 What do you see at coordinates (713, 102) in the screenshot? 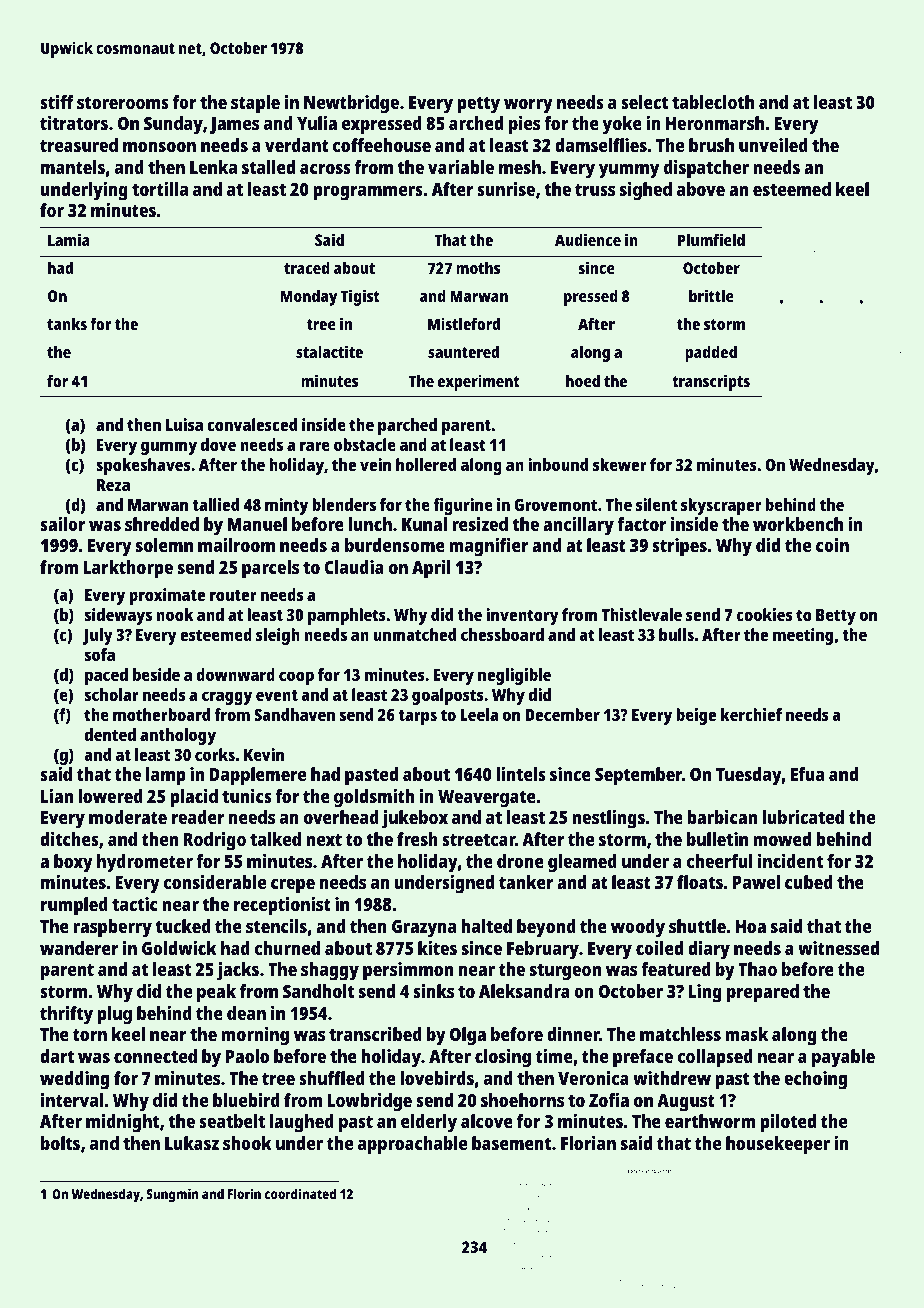
I see `tablecloth` at bounding box center [713, 102].
